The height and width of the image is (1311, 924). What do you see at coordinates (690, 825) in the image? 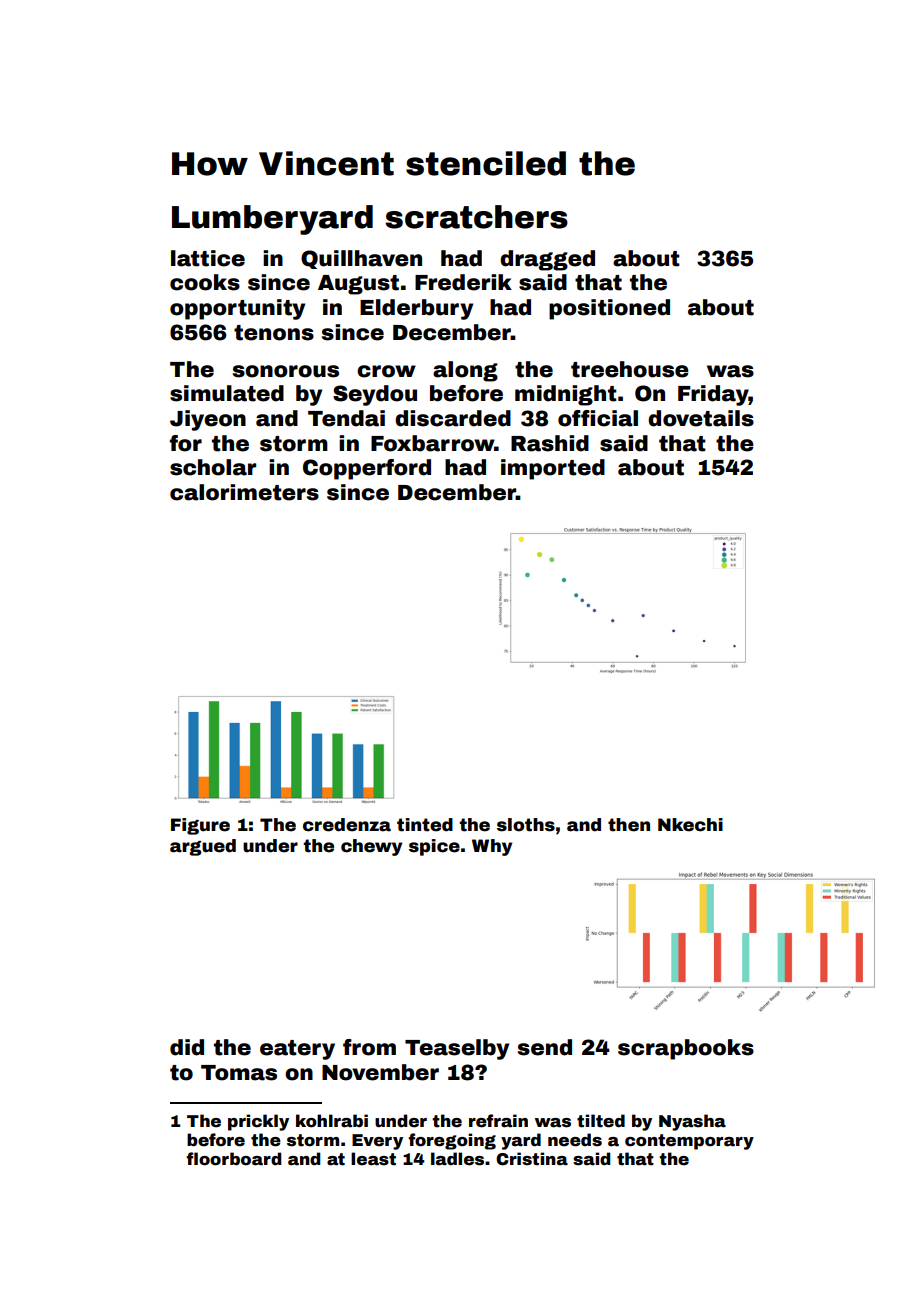
I see `Nkechi` at bounding box center [690, 825].
